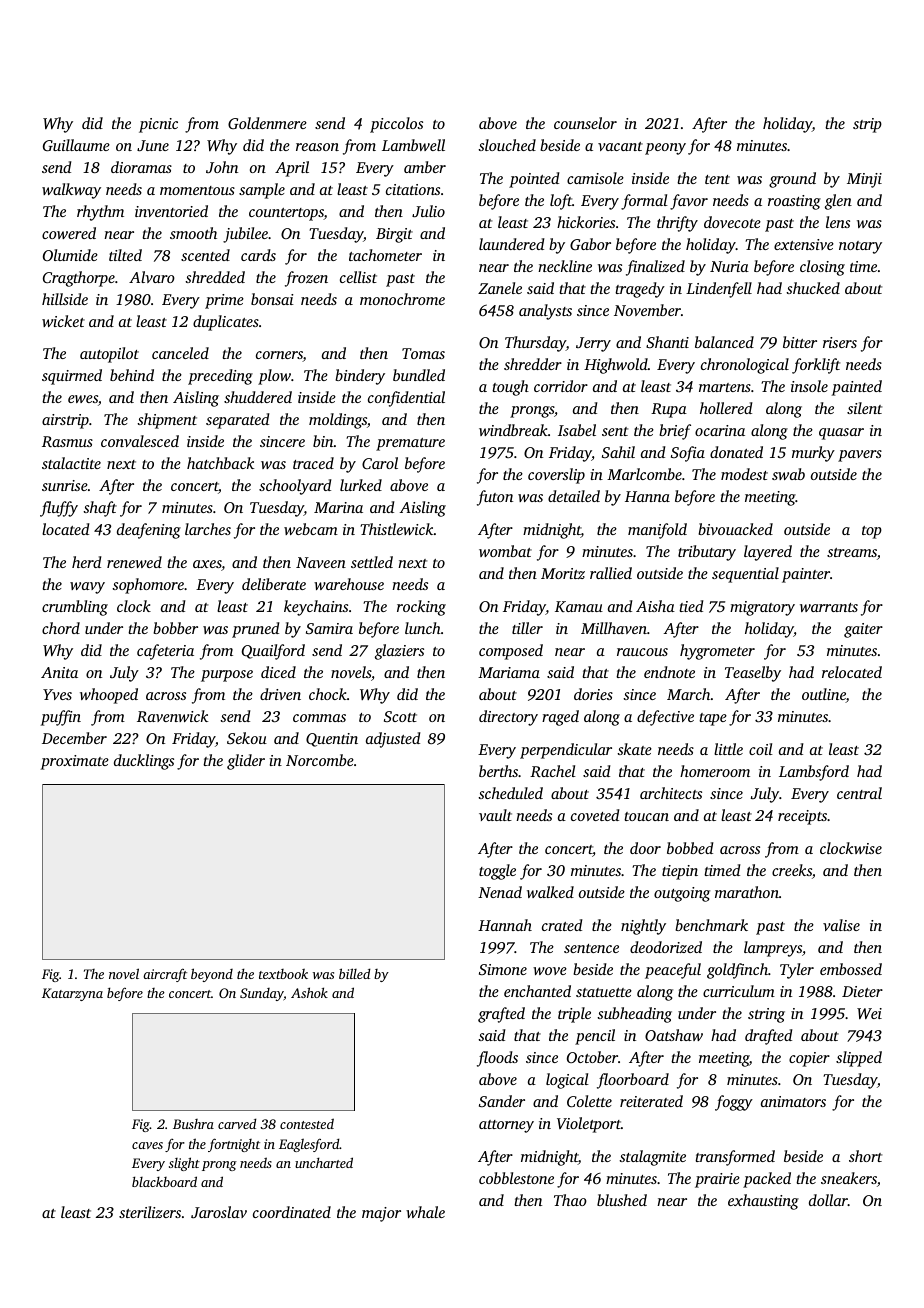 The height and width of the screenshot is (1308, 924). Describe the element at coordinates (537, 991) in the screenshot. I see `enchanted` at that location.
